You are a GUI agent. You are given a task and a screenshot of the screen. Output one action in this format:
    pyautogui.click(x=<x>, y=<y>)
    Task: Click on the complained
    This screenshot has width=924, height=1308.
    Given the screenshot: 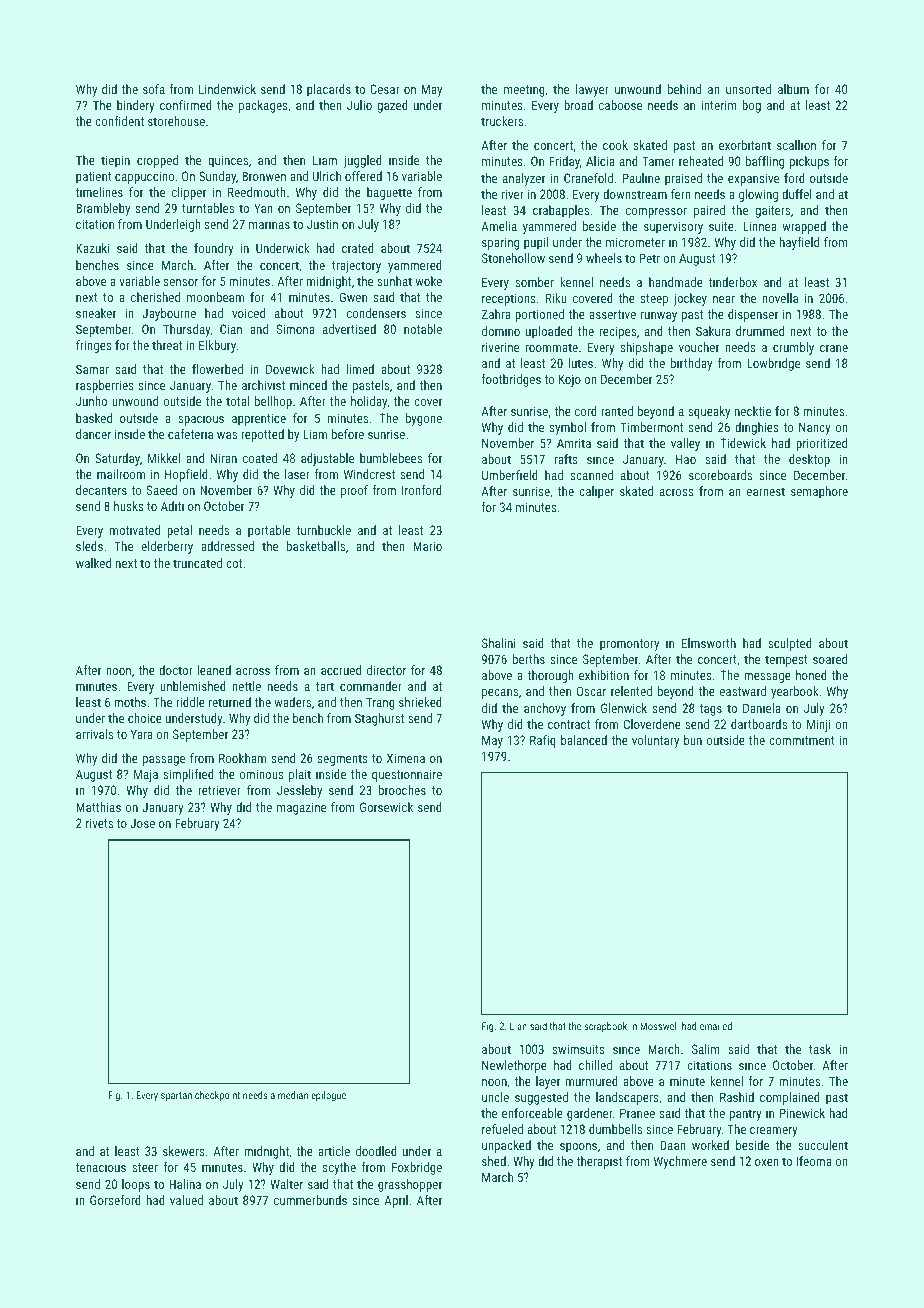 What is the action you would take?
    pyautogui.click(x=790, y=1098)
